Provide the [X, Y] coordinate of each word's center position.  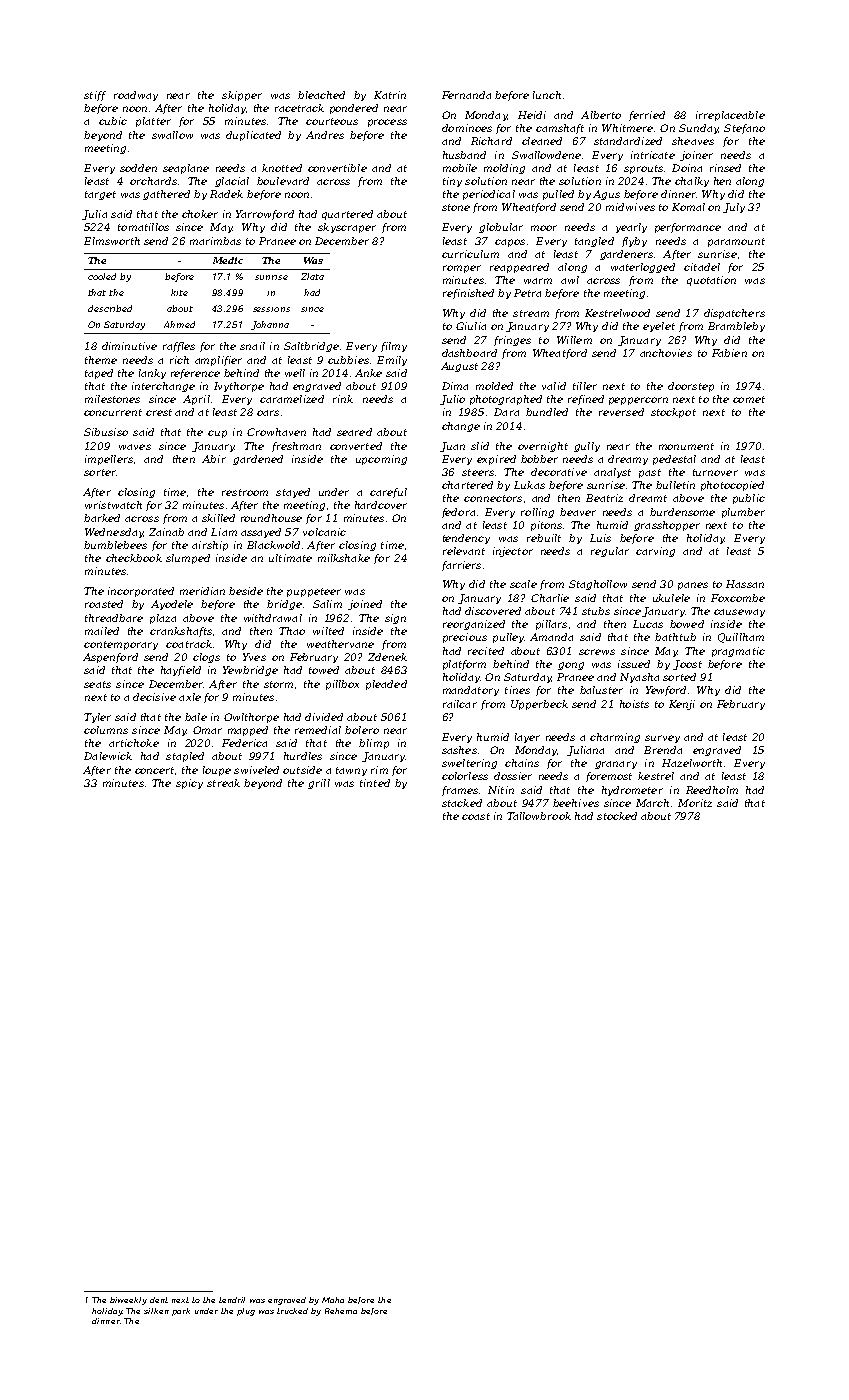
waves [135, 447]
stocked [617, 816]
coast [476, 816]
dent [159, 1300]
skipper [242, 96]
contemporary [121, 645]
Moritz [695, 803]
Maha [333, 1300]
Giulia [471, 326]
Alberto [601, 115]
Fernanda [466, 95]
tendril [232, 1300]
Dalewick [108, 756]
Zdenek [387, 657]
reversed [621, 412]
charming [615, 738]
